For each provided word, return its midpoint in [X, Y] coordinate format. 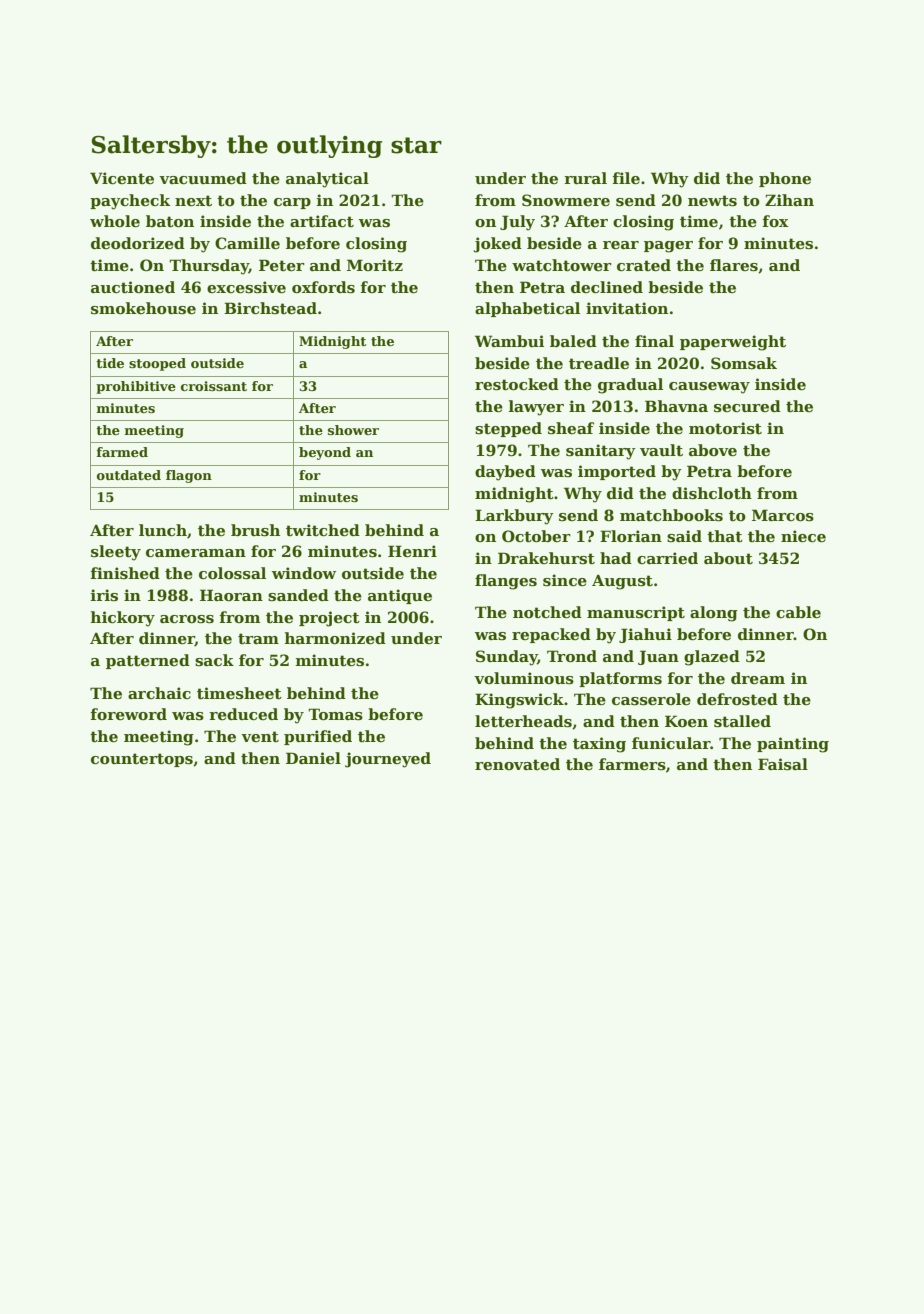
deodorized [138, 243]
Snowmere [566, 200]
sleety [116, 553]
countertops [142, 760]
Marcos [783, 515]
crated [644, 265]
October [536, 536]
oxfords [323, 287]
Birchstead [270, 308]
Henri [412, 551]
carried [667, 558]
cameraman [196, 553]
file [626, 178]
